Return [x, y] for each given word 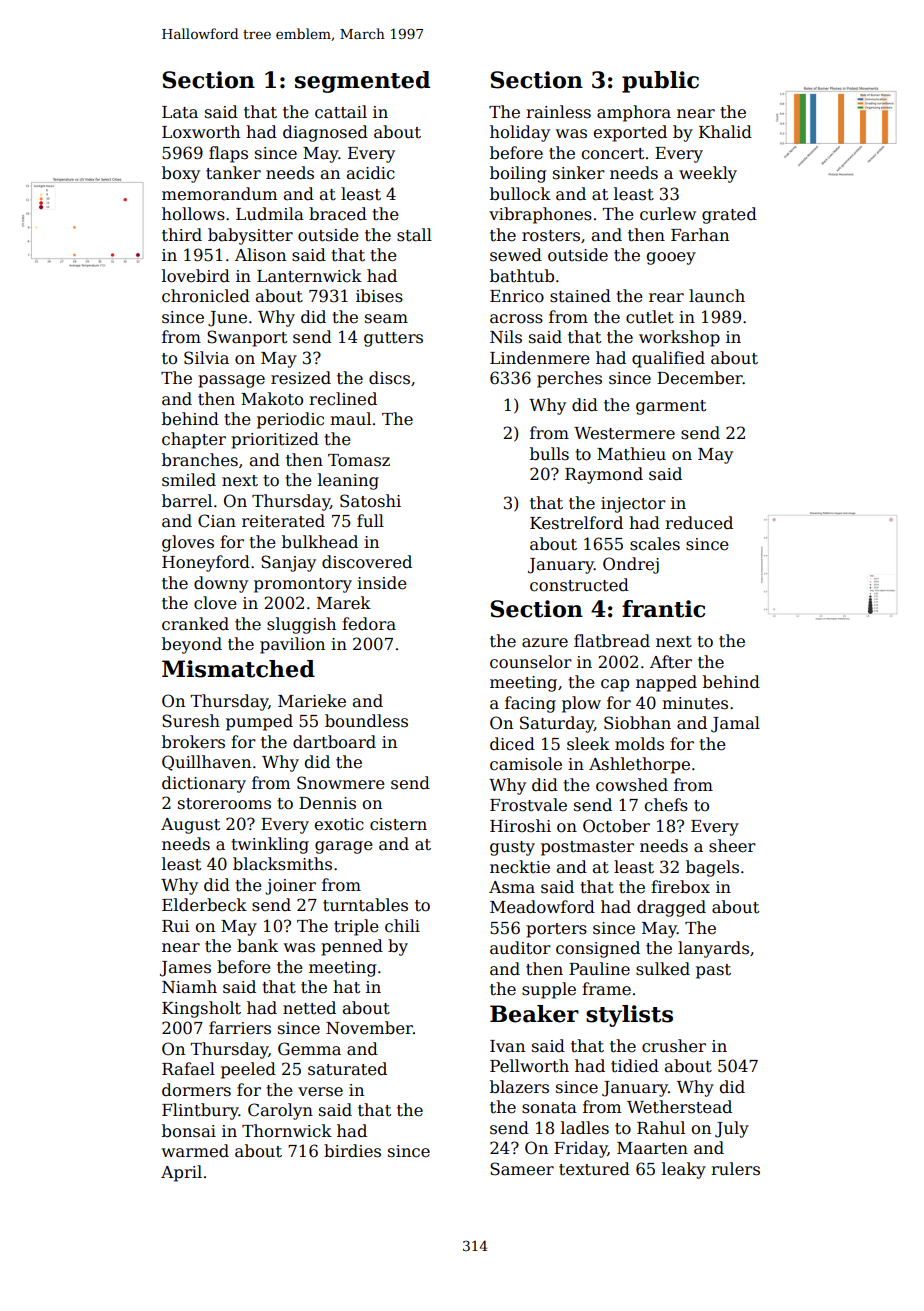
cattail [341, 112]
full [370, 521]
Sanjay [288, 563]
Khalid [725, 132]
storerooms [224, 804]
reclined [343, 399]
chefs [666, 805]
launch [717, 296]
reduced [699, 523]
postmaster [587, 848]
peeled [248, 1070]
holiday [520, 133]
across [516, 319]
